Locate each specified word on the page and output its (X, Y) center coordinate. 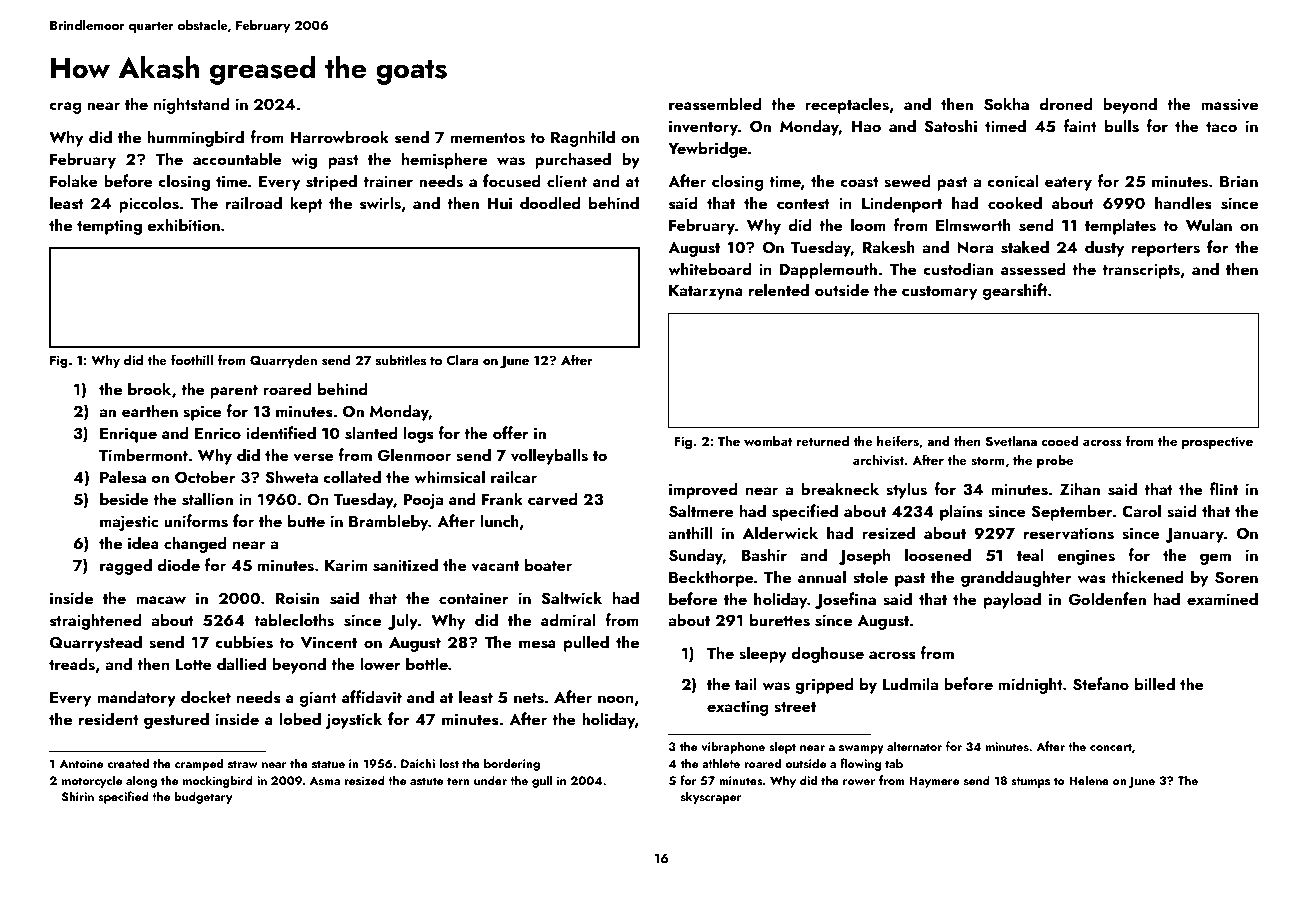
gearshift (1015, 291)
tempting (109, 227)
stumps (1030, 782)
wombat (768, 440)
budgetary (203, 797)
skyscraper (711, 797)
